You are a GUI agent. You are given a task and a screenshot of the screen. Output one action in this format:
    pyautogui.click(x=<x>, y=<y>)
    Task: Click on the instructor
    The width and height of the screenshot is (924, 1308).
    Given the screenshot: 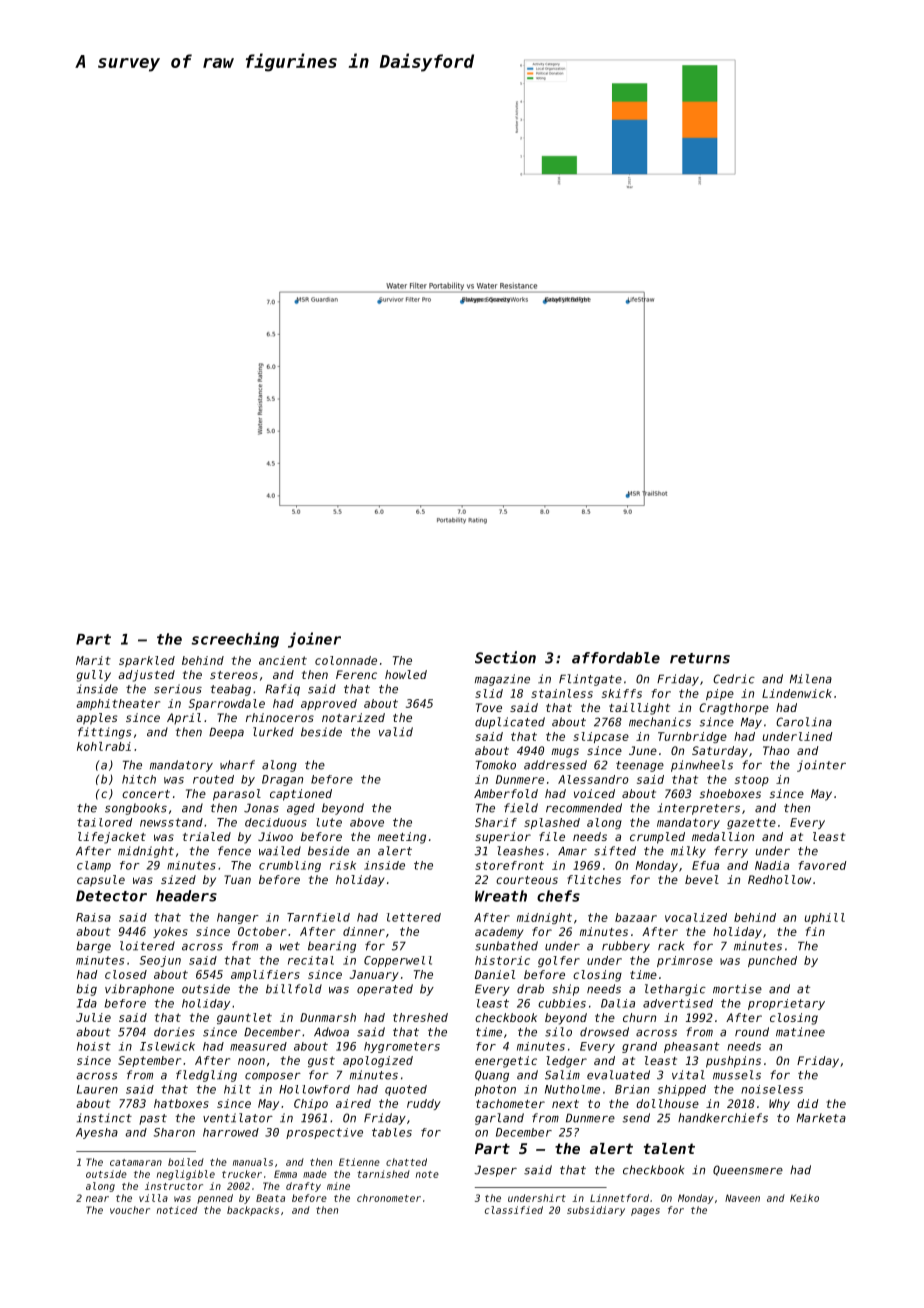 What is the action you would take?
    pyautogui.click(x=174, y=1186)
